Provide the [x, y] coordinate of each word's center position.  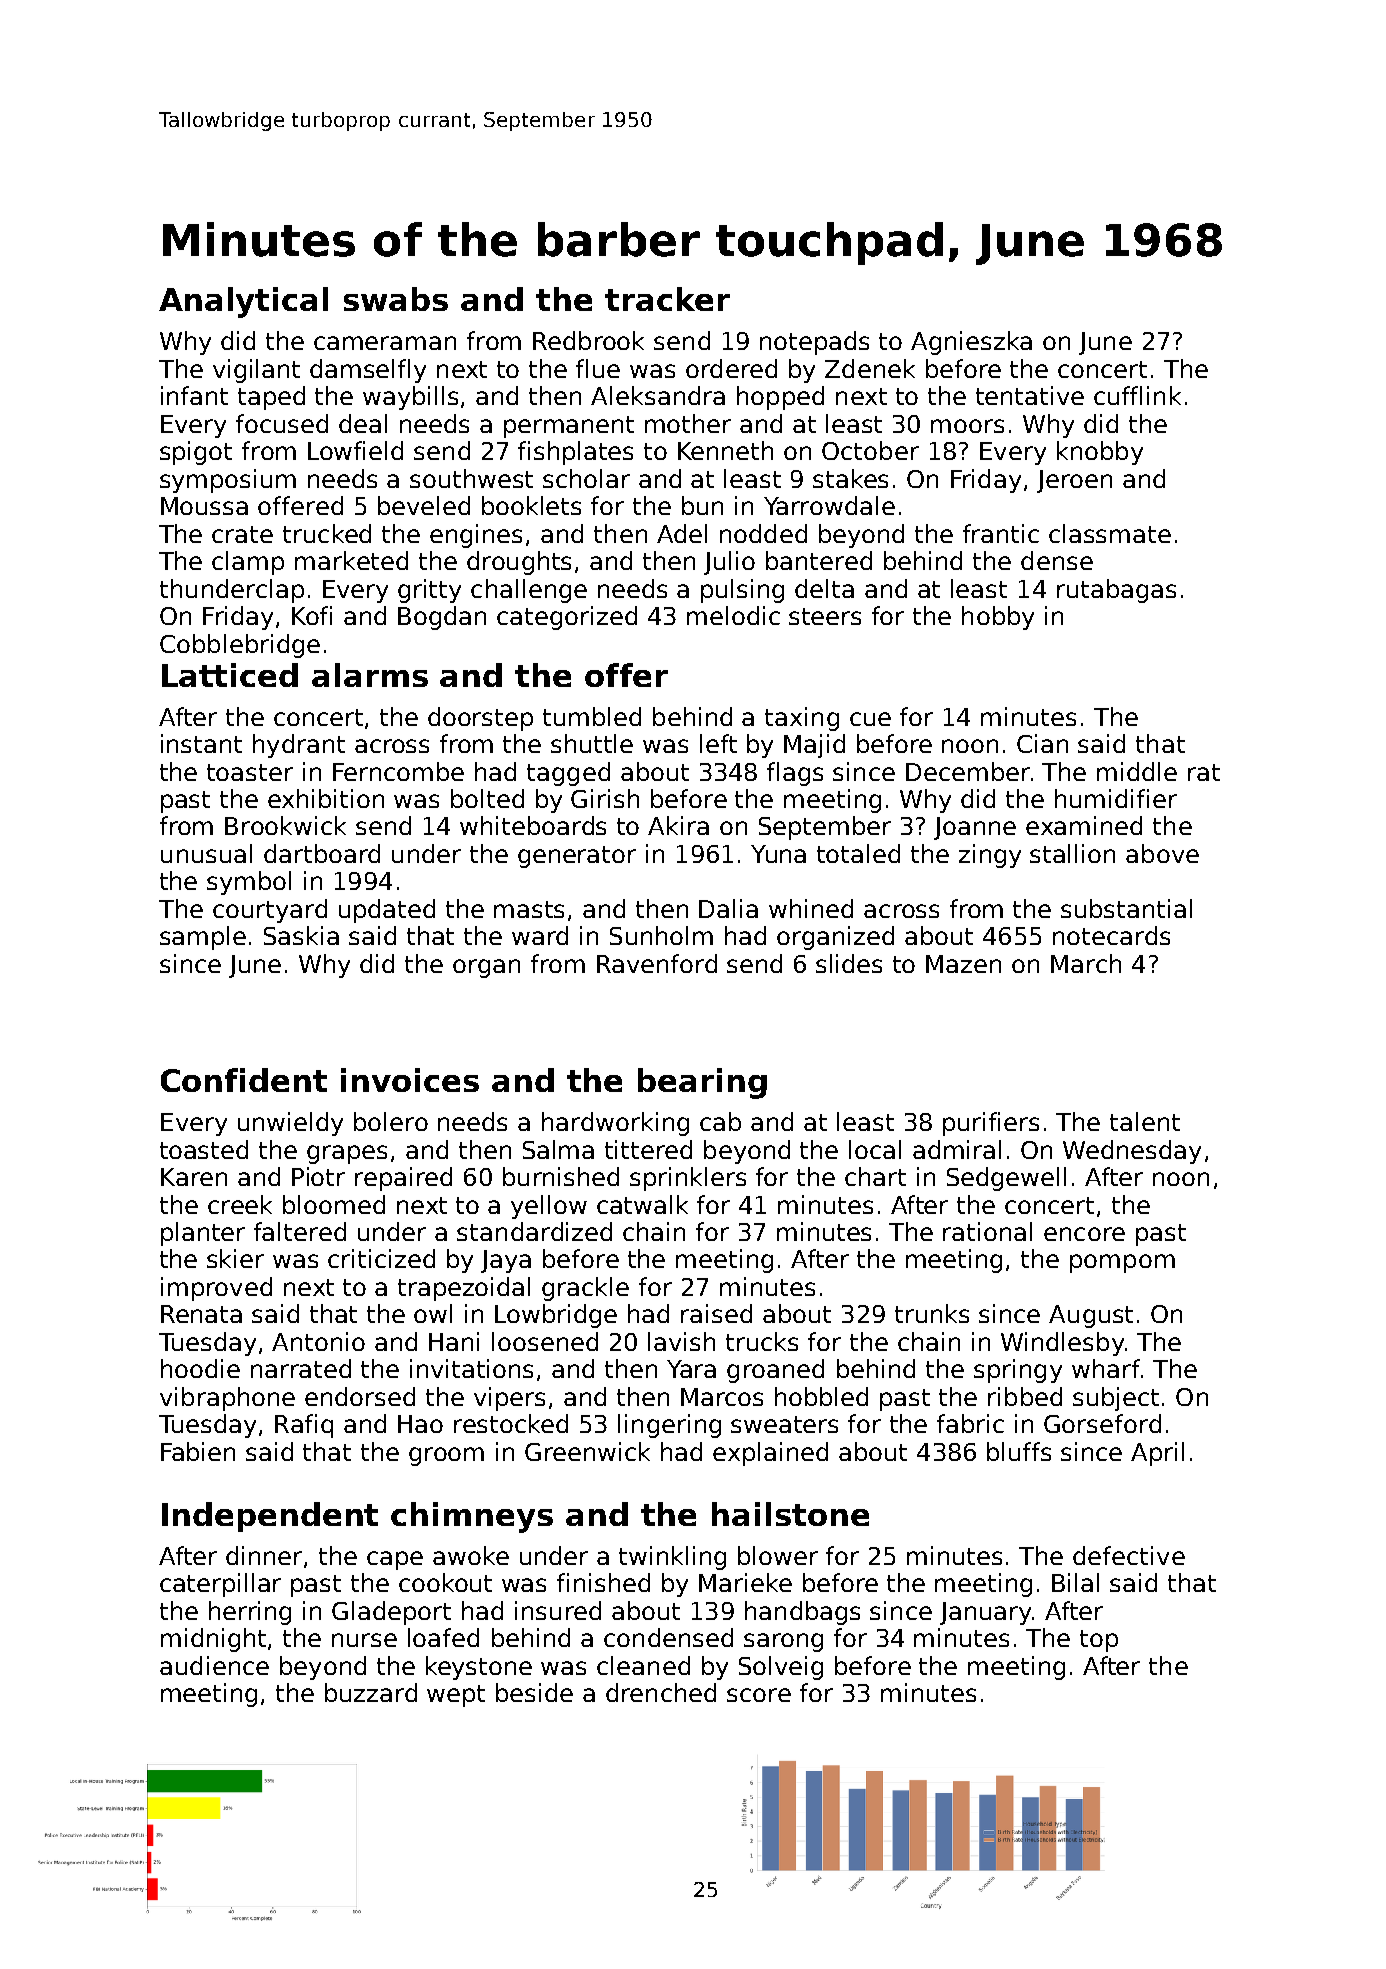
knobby [1100, 453]
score [759, 1695]
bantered [819, 560]
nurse [364, 1640]
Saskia [301, 935]
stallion [1072, 853]
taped [271, 398]
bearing [702, 1083]
